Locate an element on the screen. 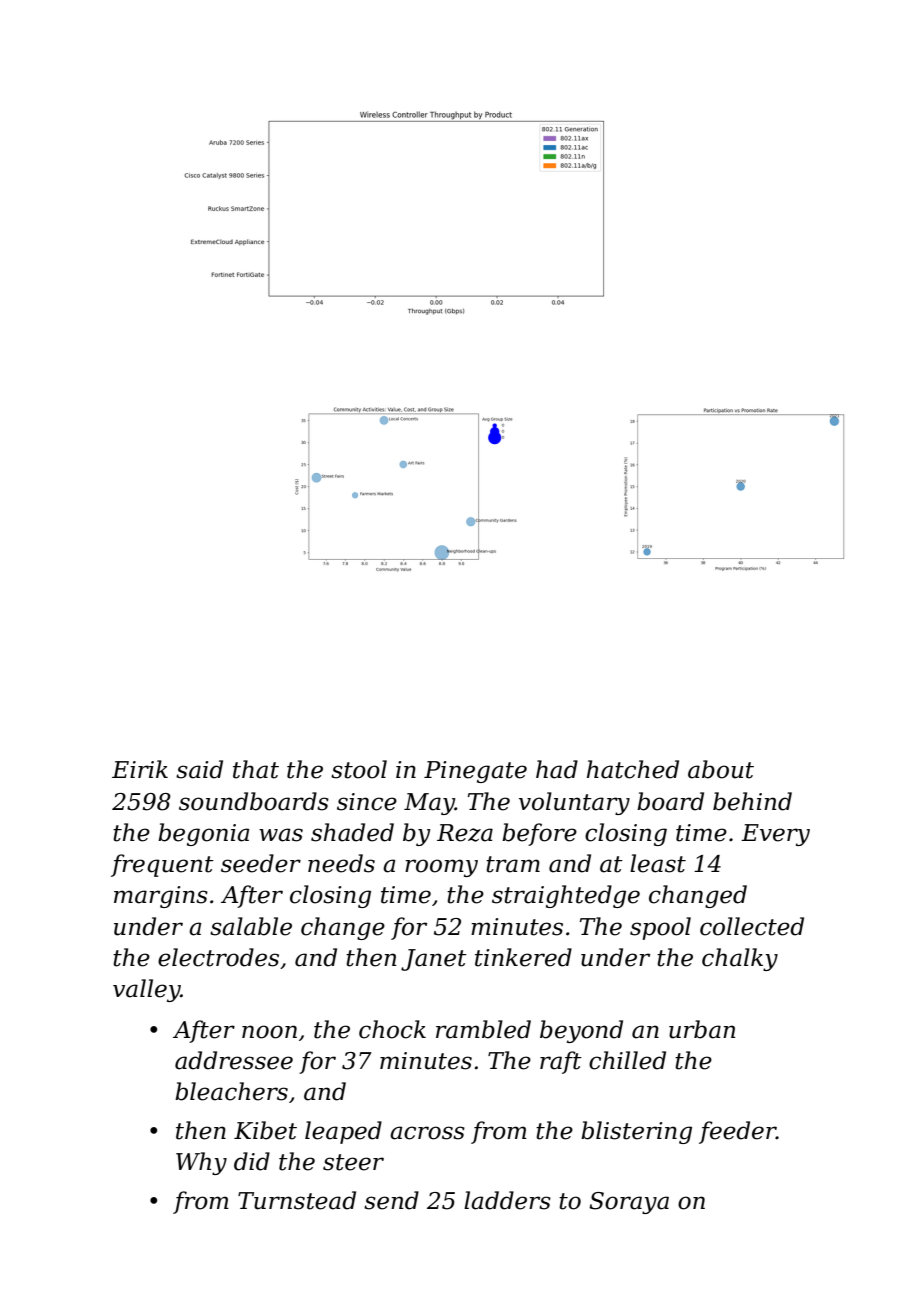  margins is located at coordinates (161, 897).
